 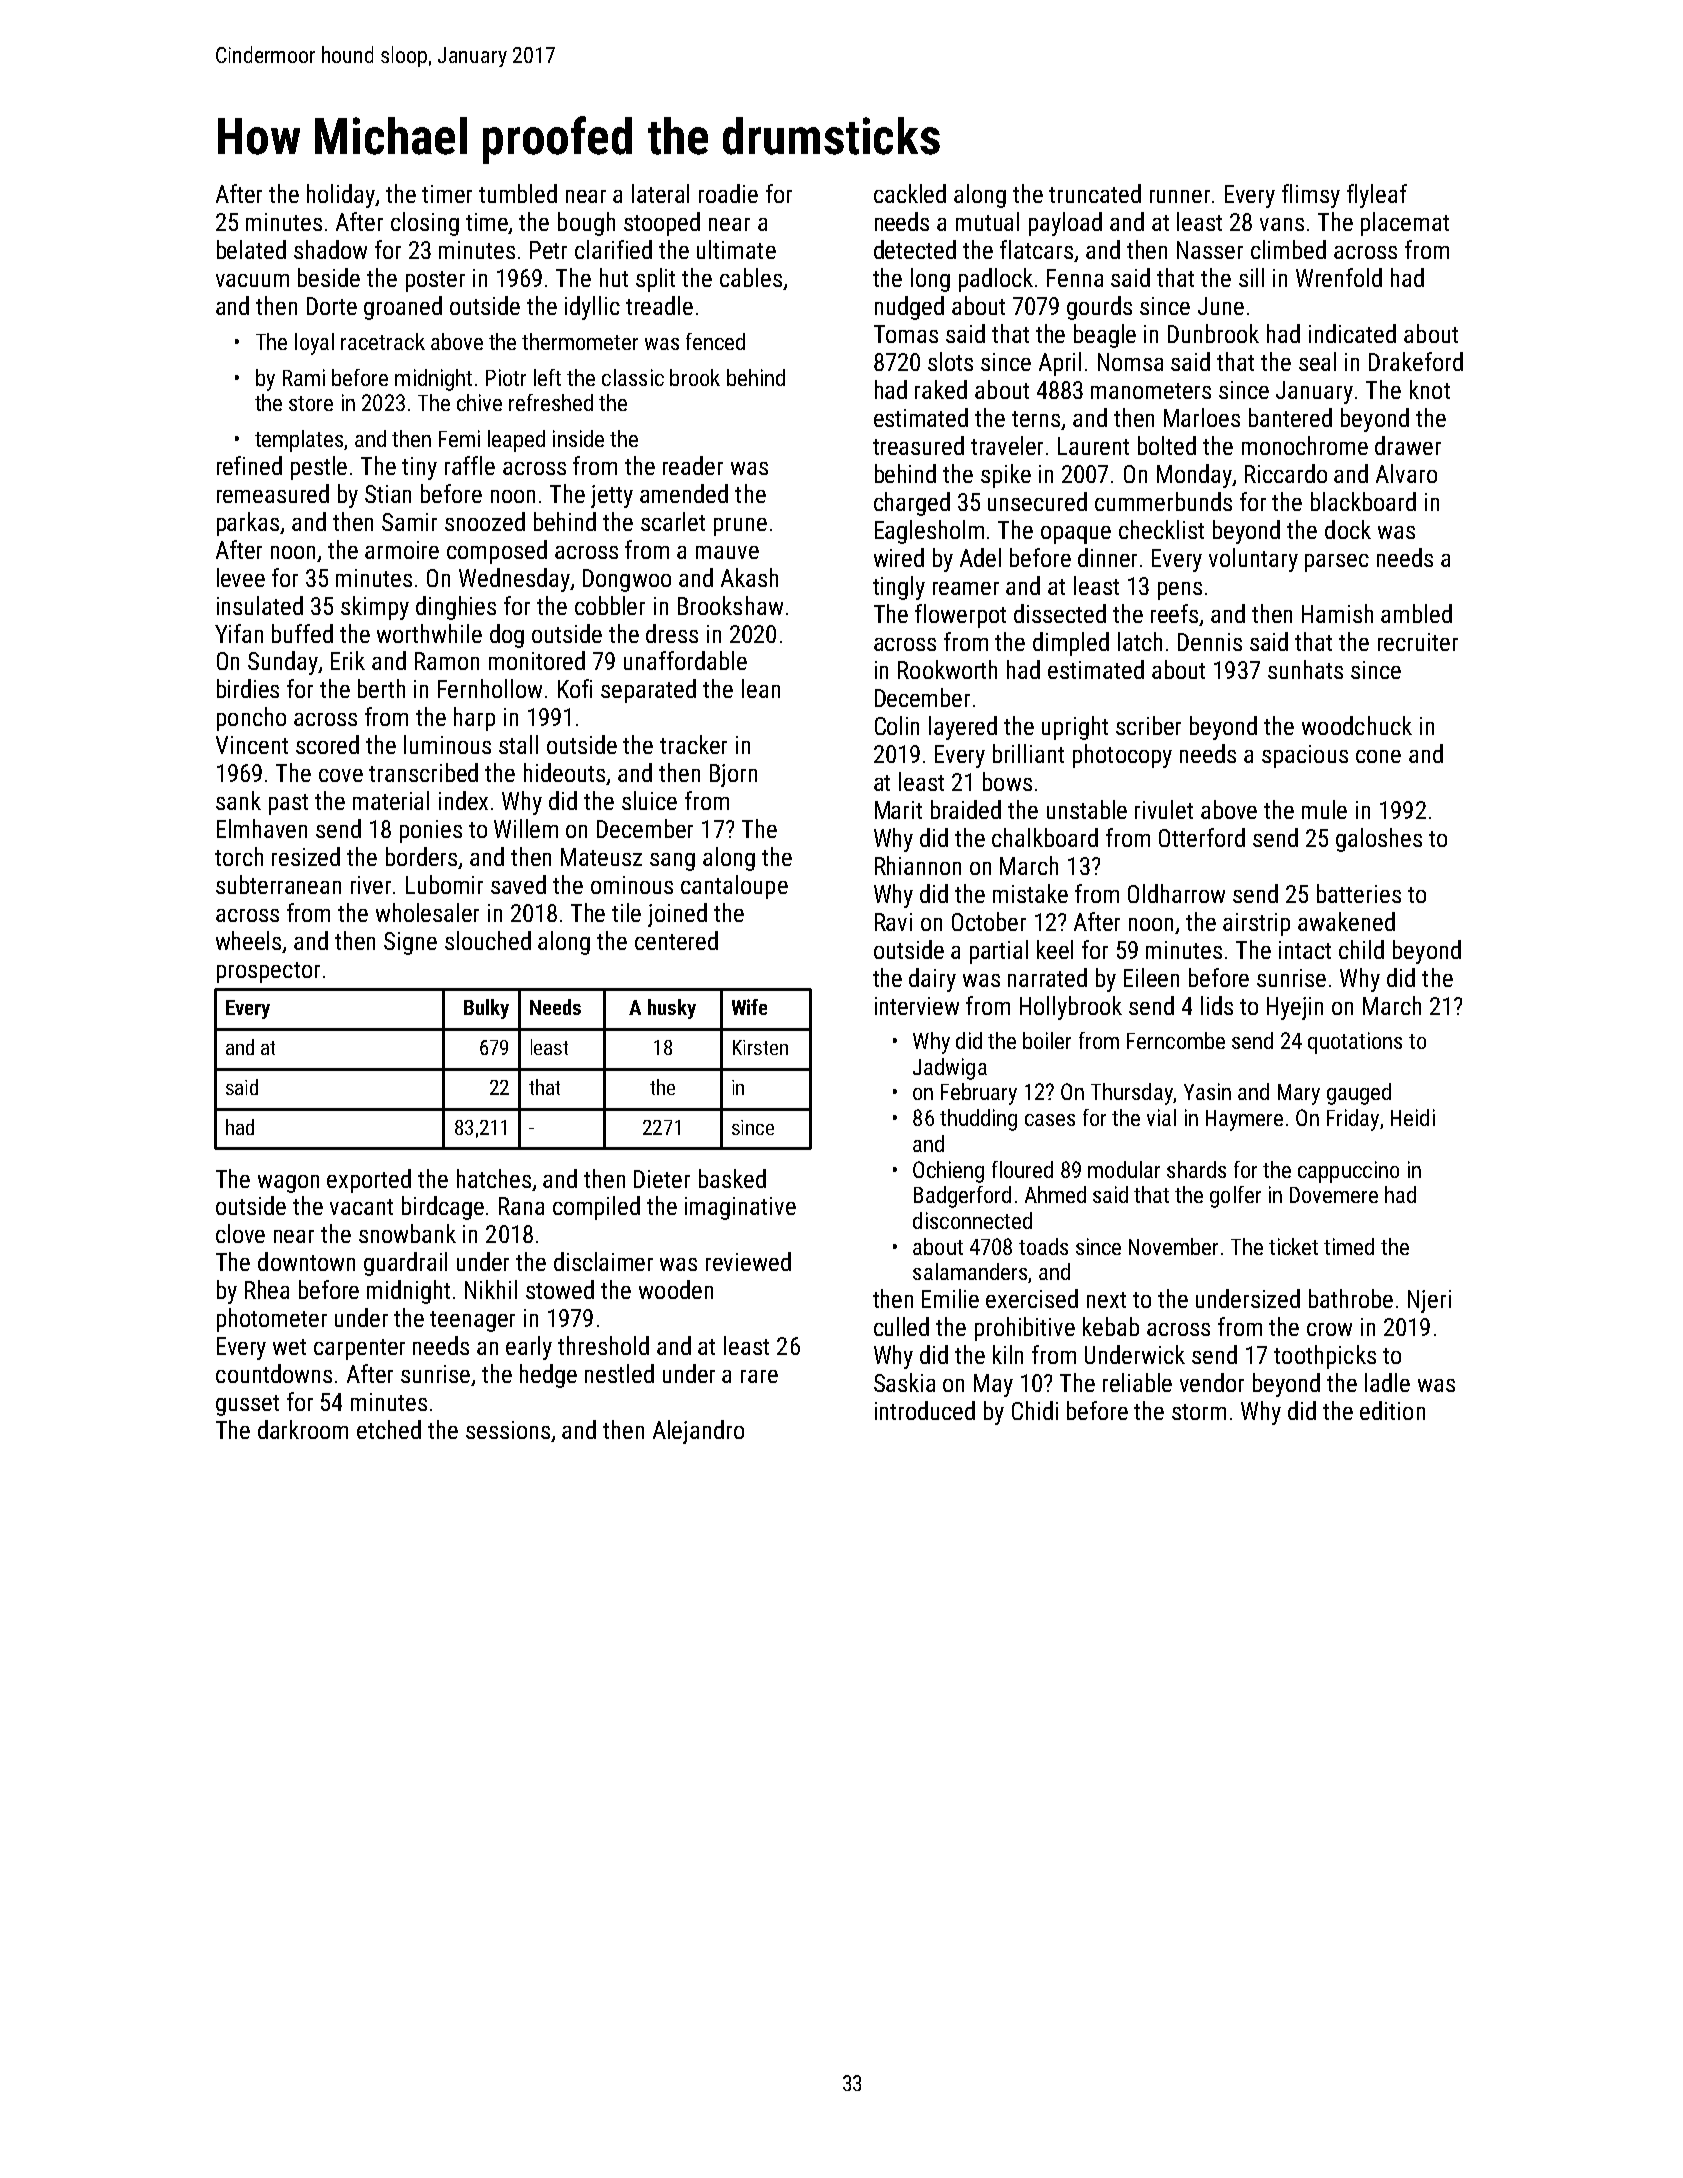 What do you see at coordinates (239, 633) in the screenshot?
I see `Yifan` at bounding box center [239, 633].
